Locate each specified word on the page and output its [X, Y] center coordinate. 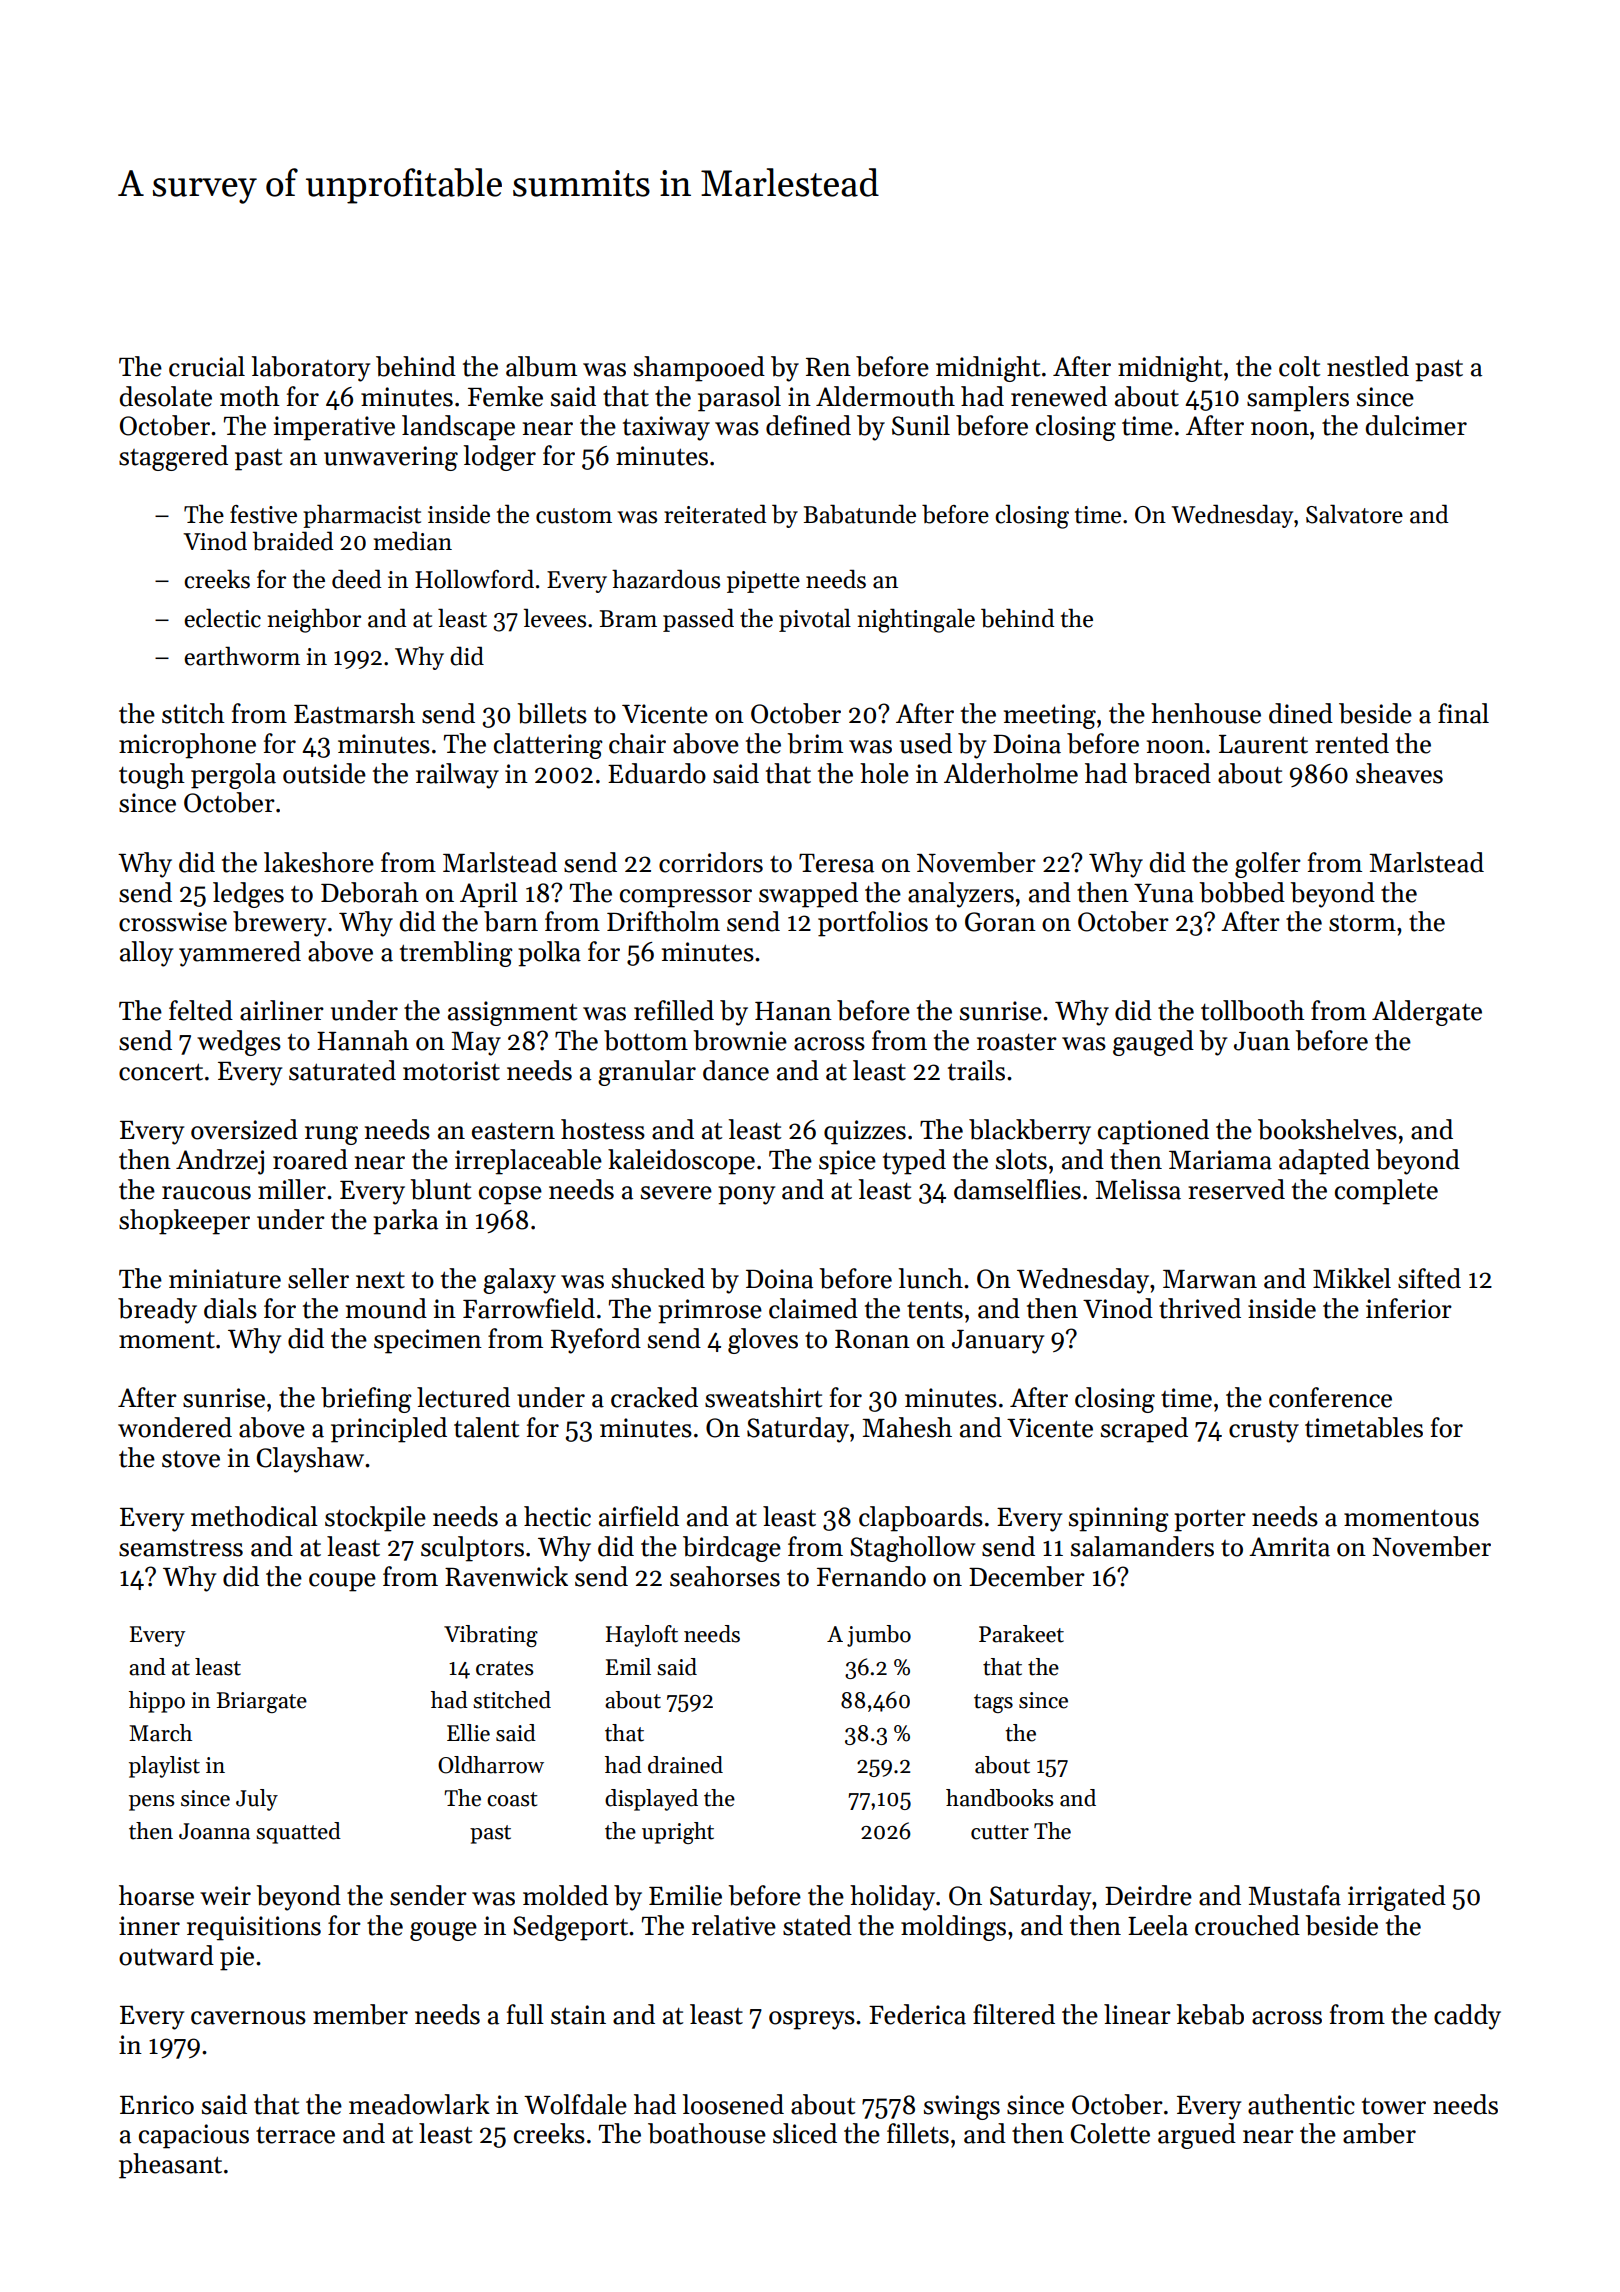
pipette [763, 582]
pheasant [170, 2166]
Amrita [1289, 1547]
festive [263, 514]
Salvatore [1354, 514]
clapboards [921, 1519]
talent [486, 1427]
